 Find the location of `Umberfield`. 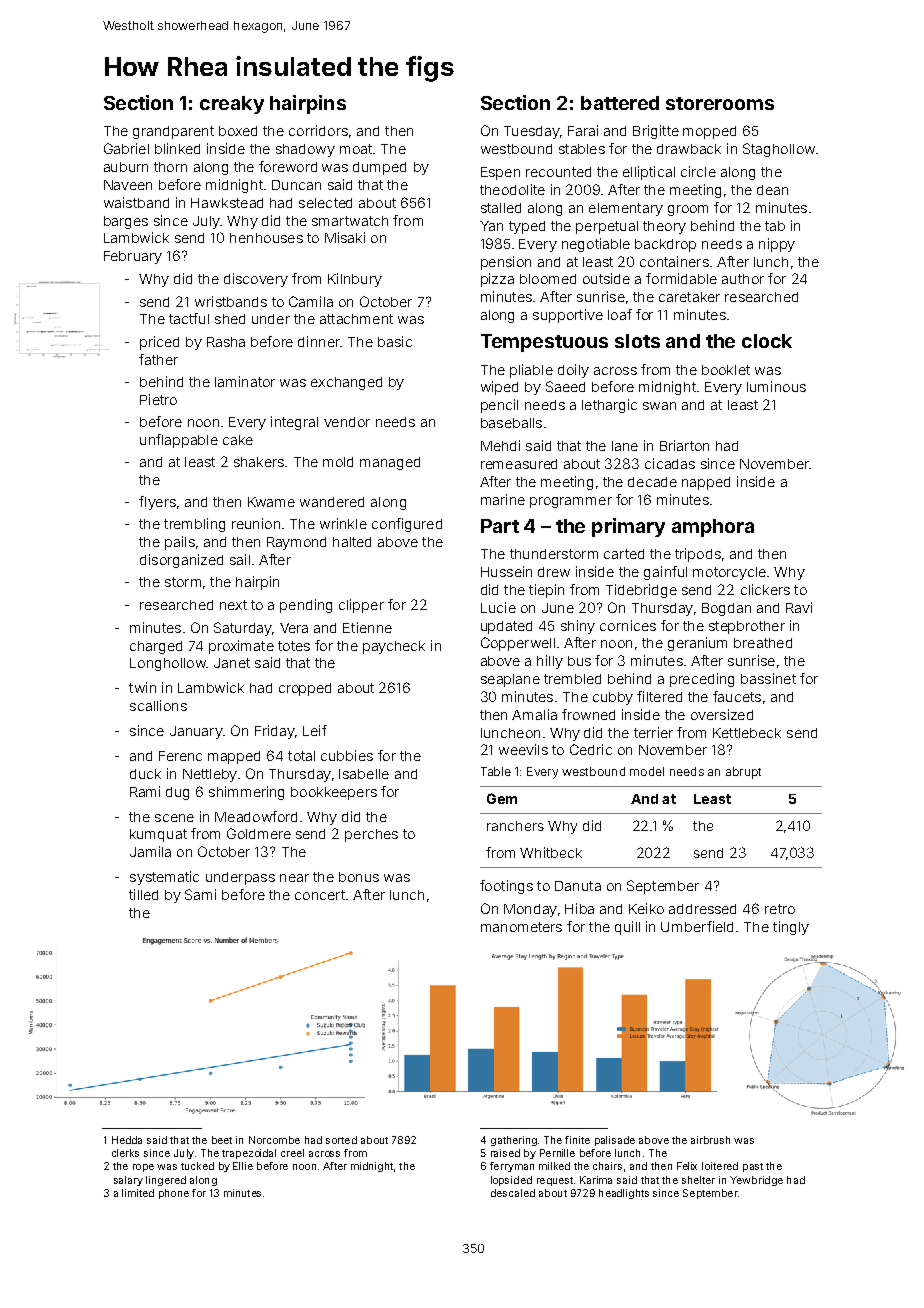

Umberfield is located at coordinates (697, 926).
